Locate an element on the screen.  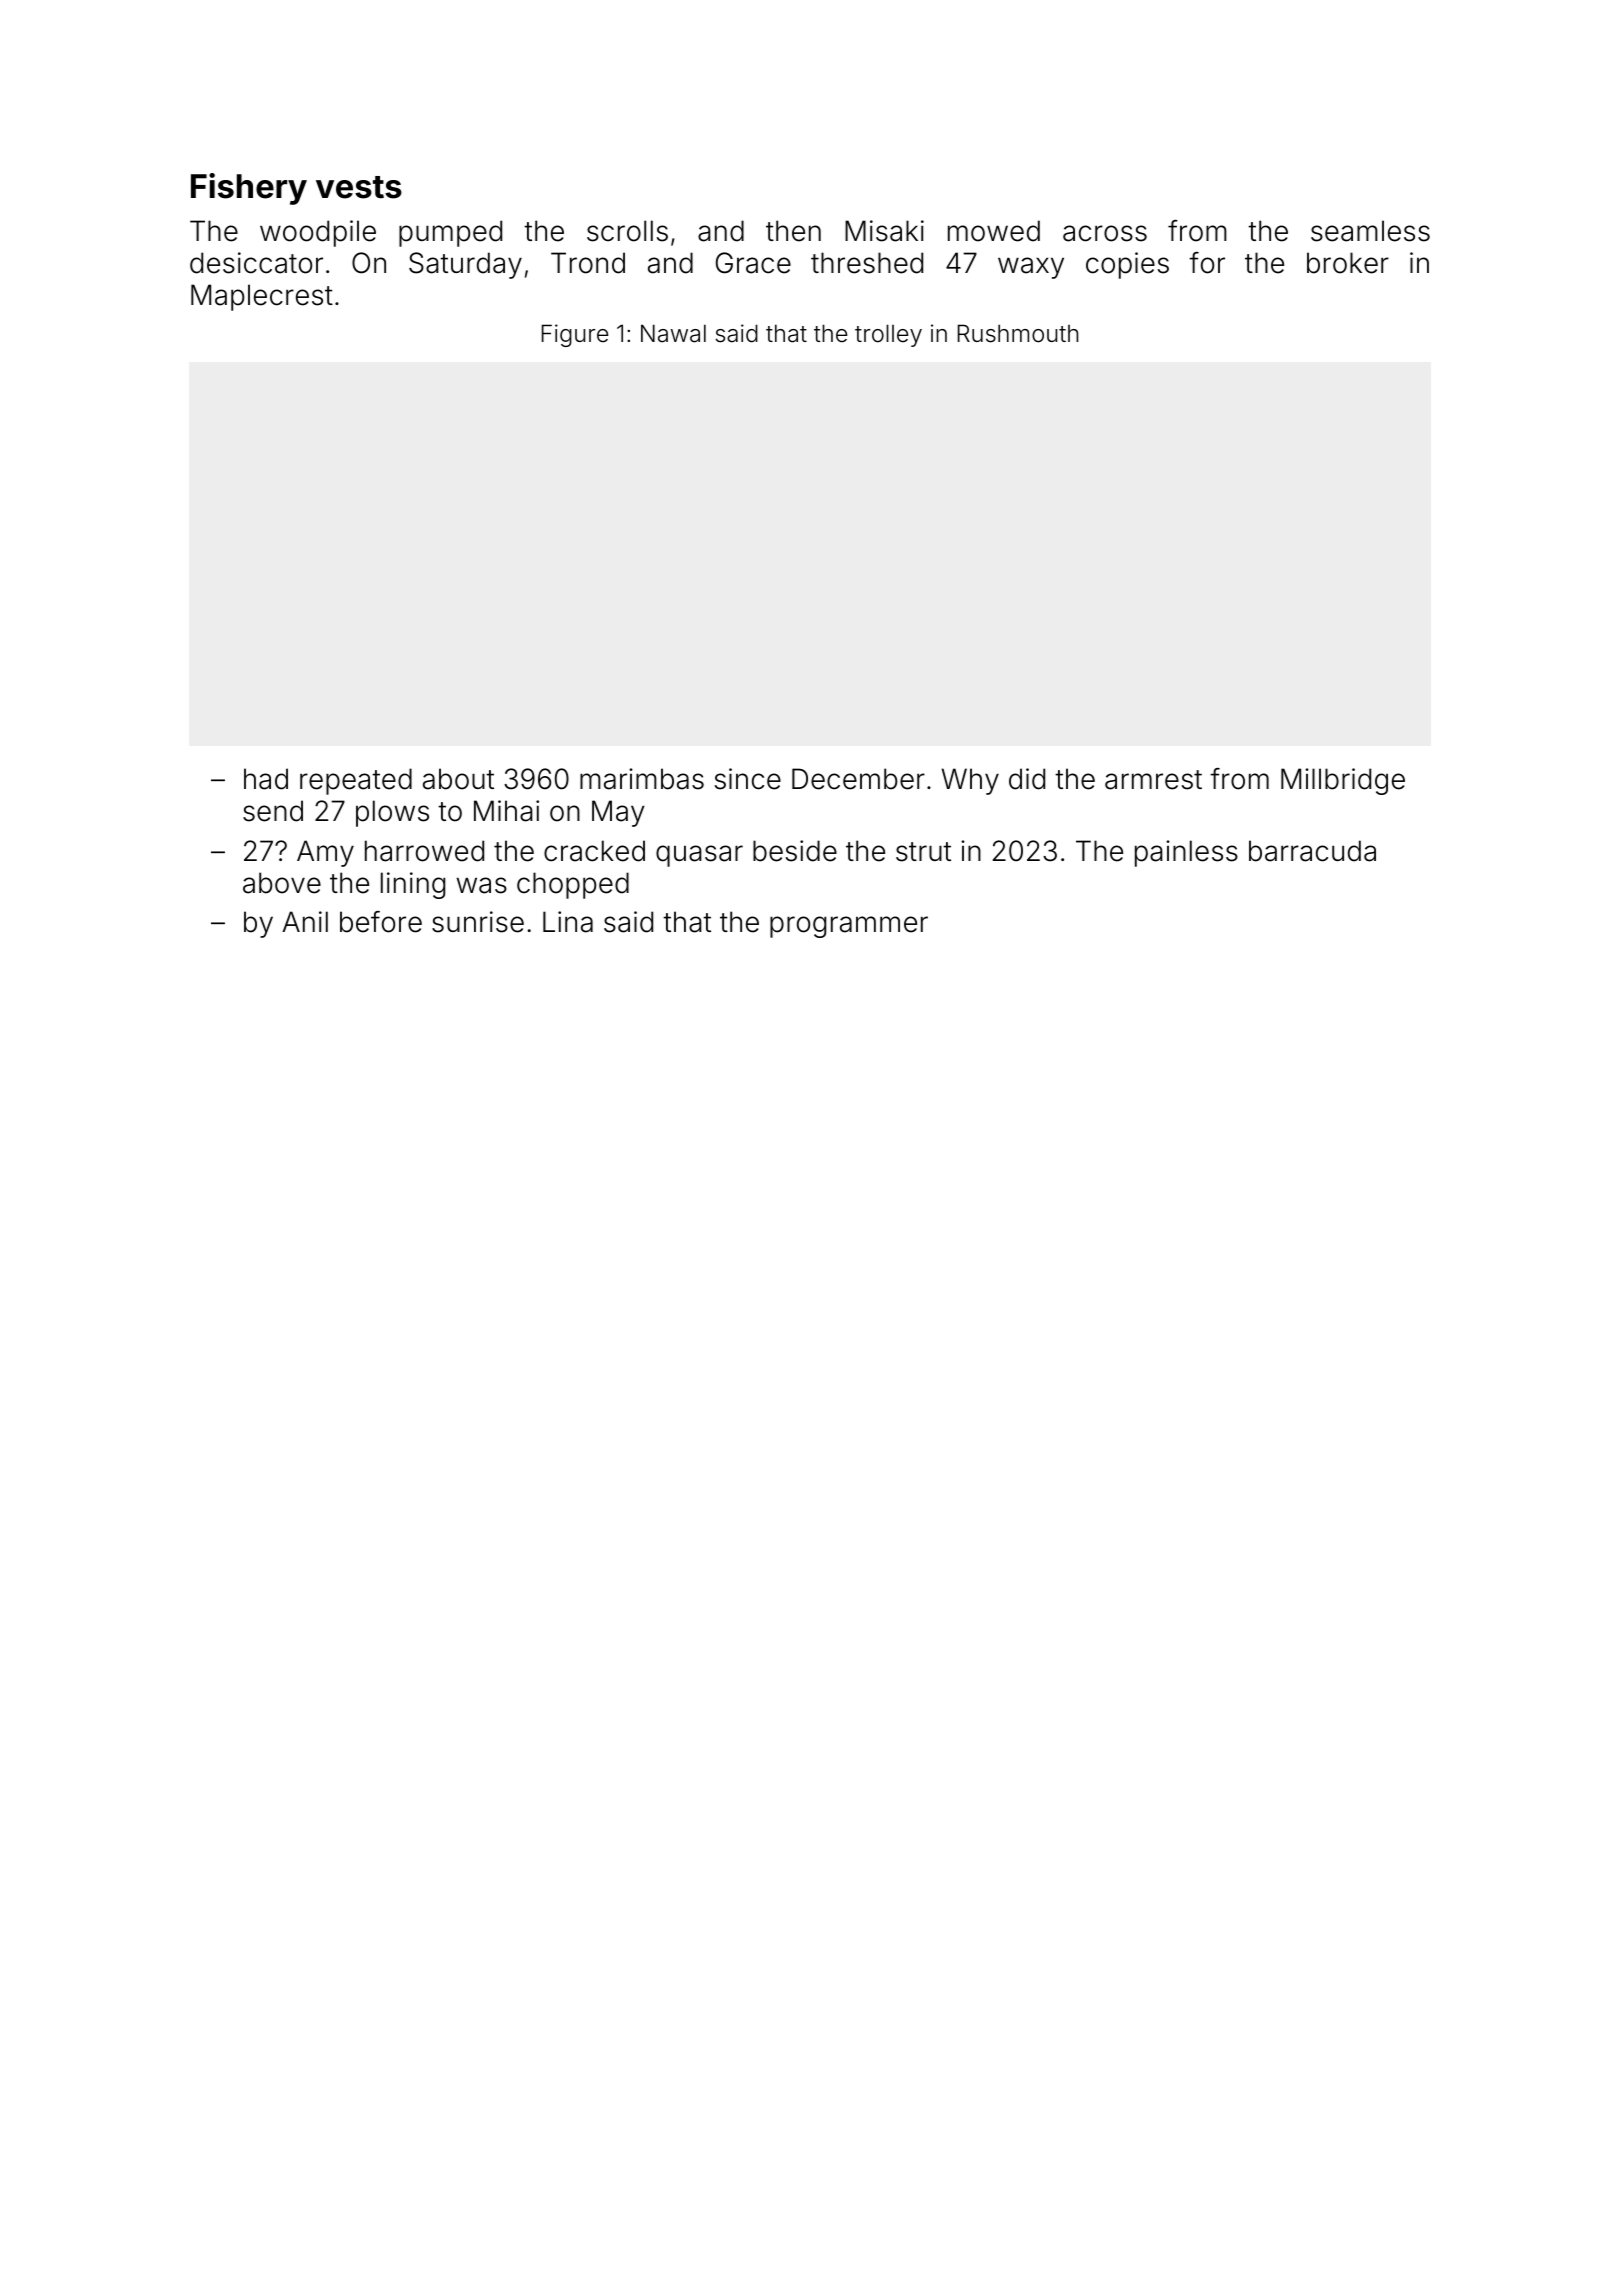
Figure is located at coordinates (575, 335).
